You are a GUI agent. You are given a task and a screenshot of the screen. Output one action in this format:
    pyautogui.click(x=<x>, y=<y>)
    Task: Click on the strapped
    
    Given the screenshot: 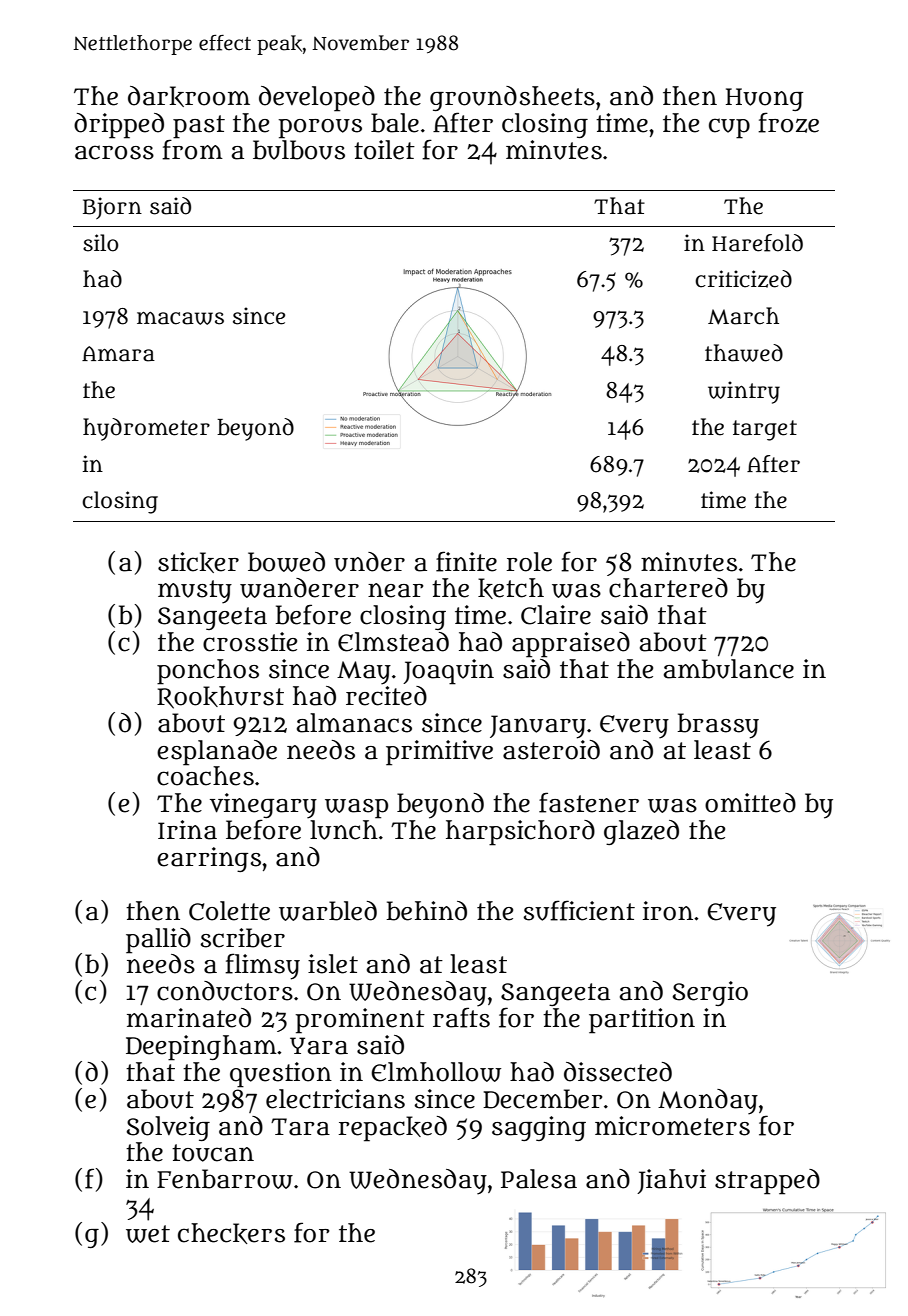 What is the action you would take?
    pyautogui.click(x=767, y=1182)
